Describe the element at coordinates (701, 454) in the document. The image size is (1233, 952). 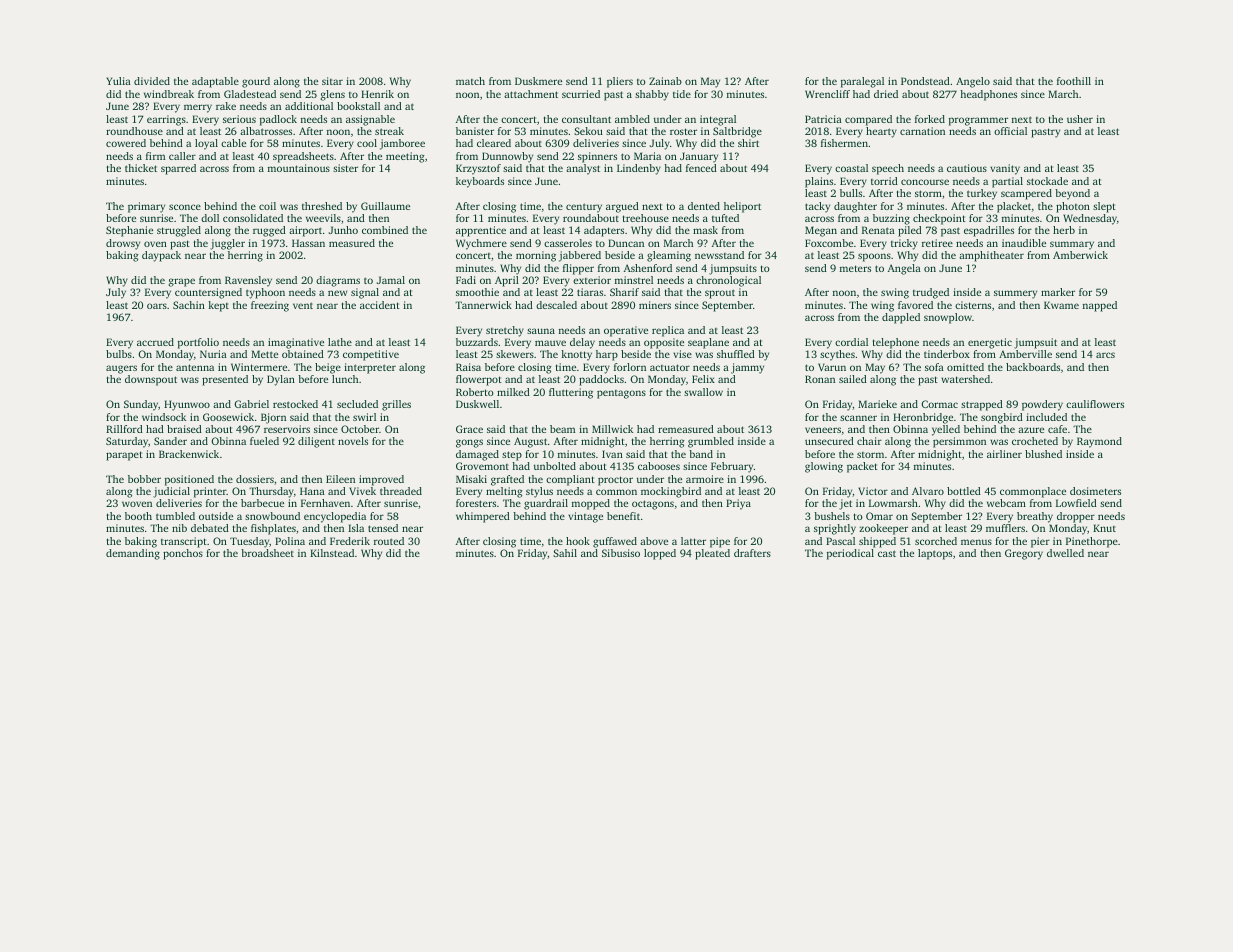
I see `band` at that location.
